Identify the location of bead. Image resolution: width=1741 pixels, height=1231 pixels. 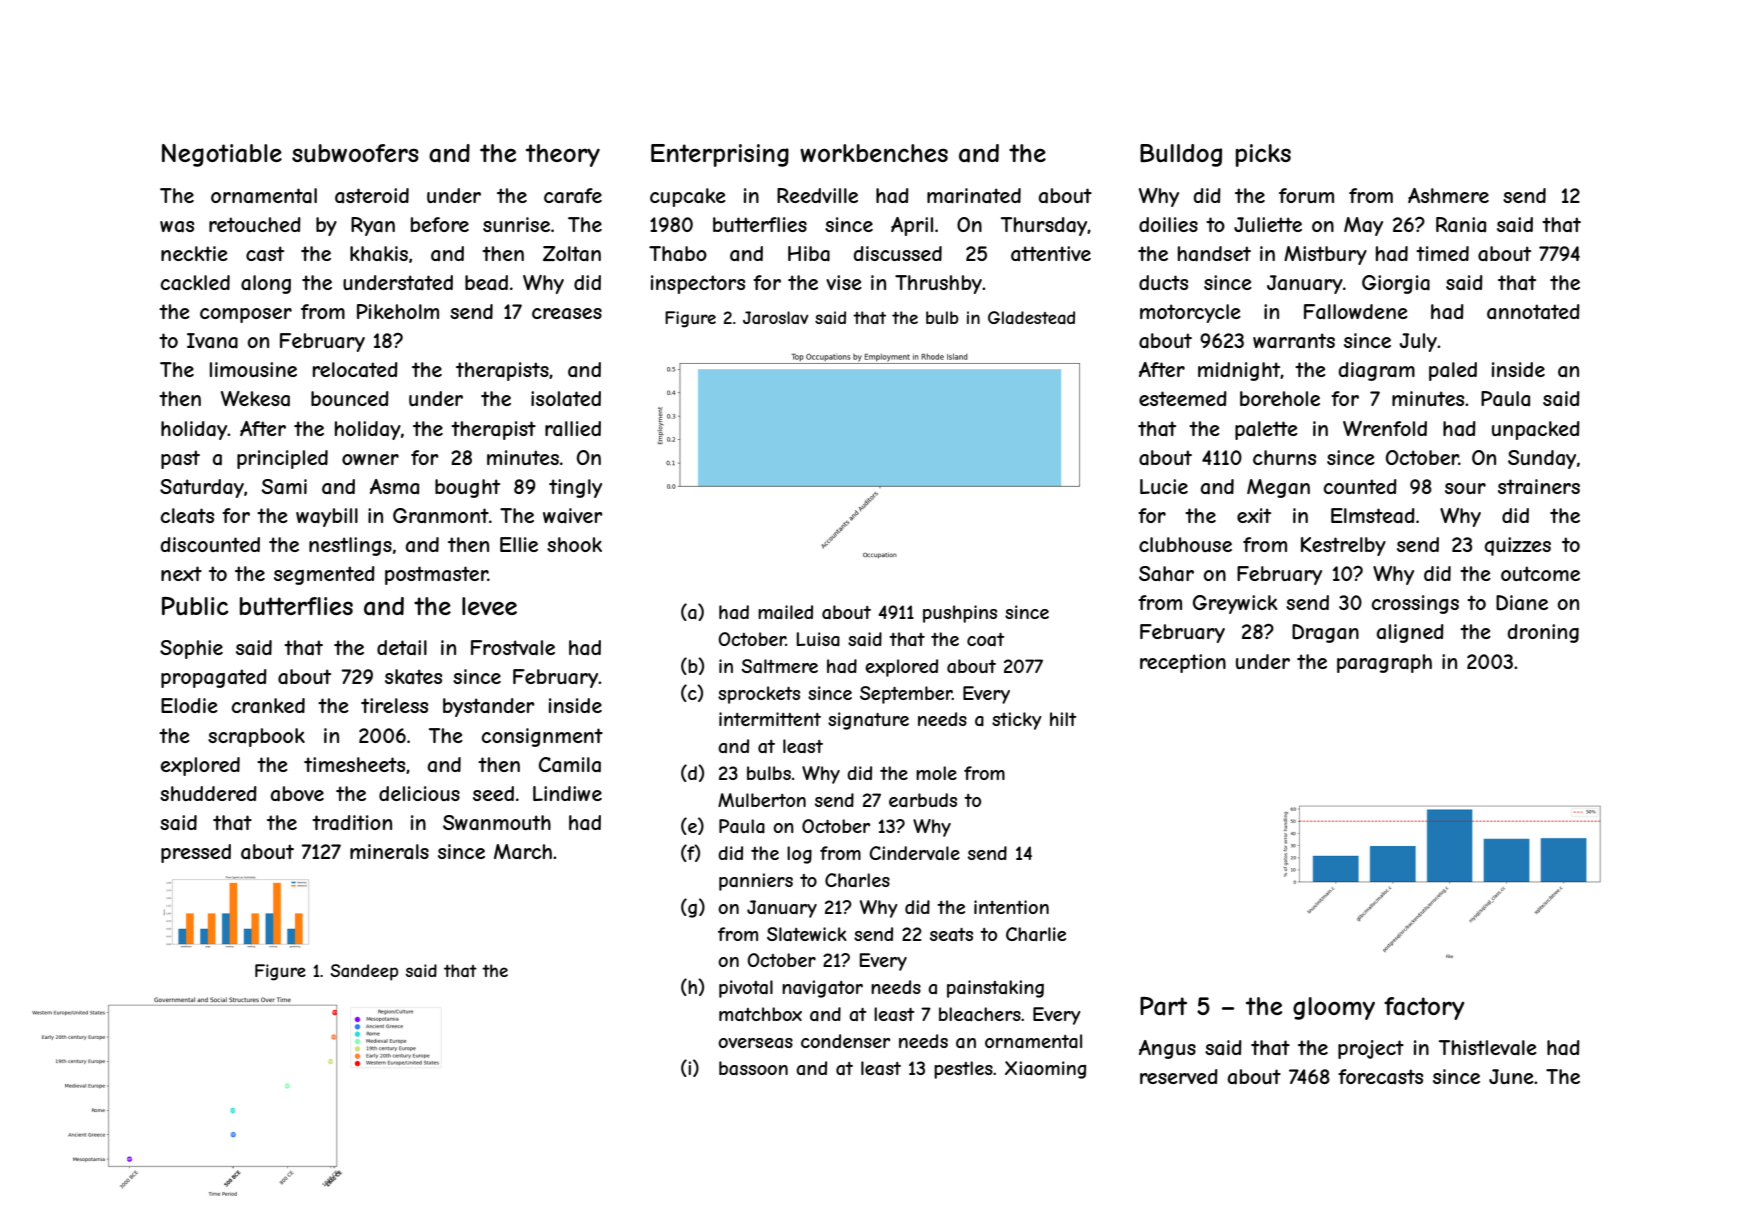
(486, 282).
